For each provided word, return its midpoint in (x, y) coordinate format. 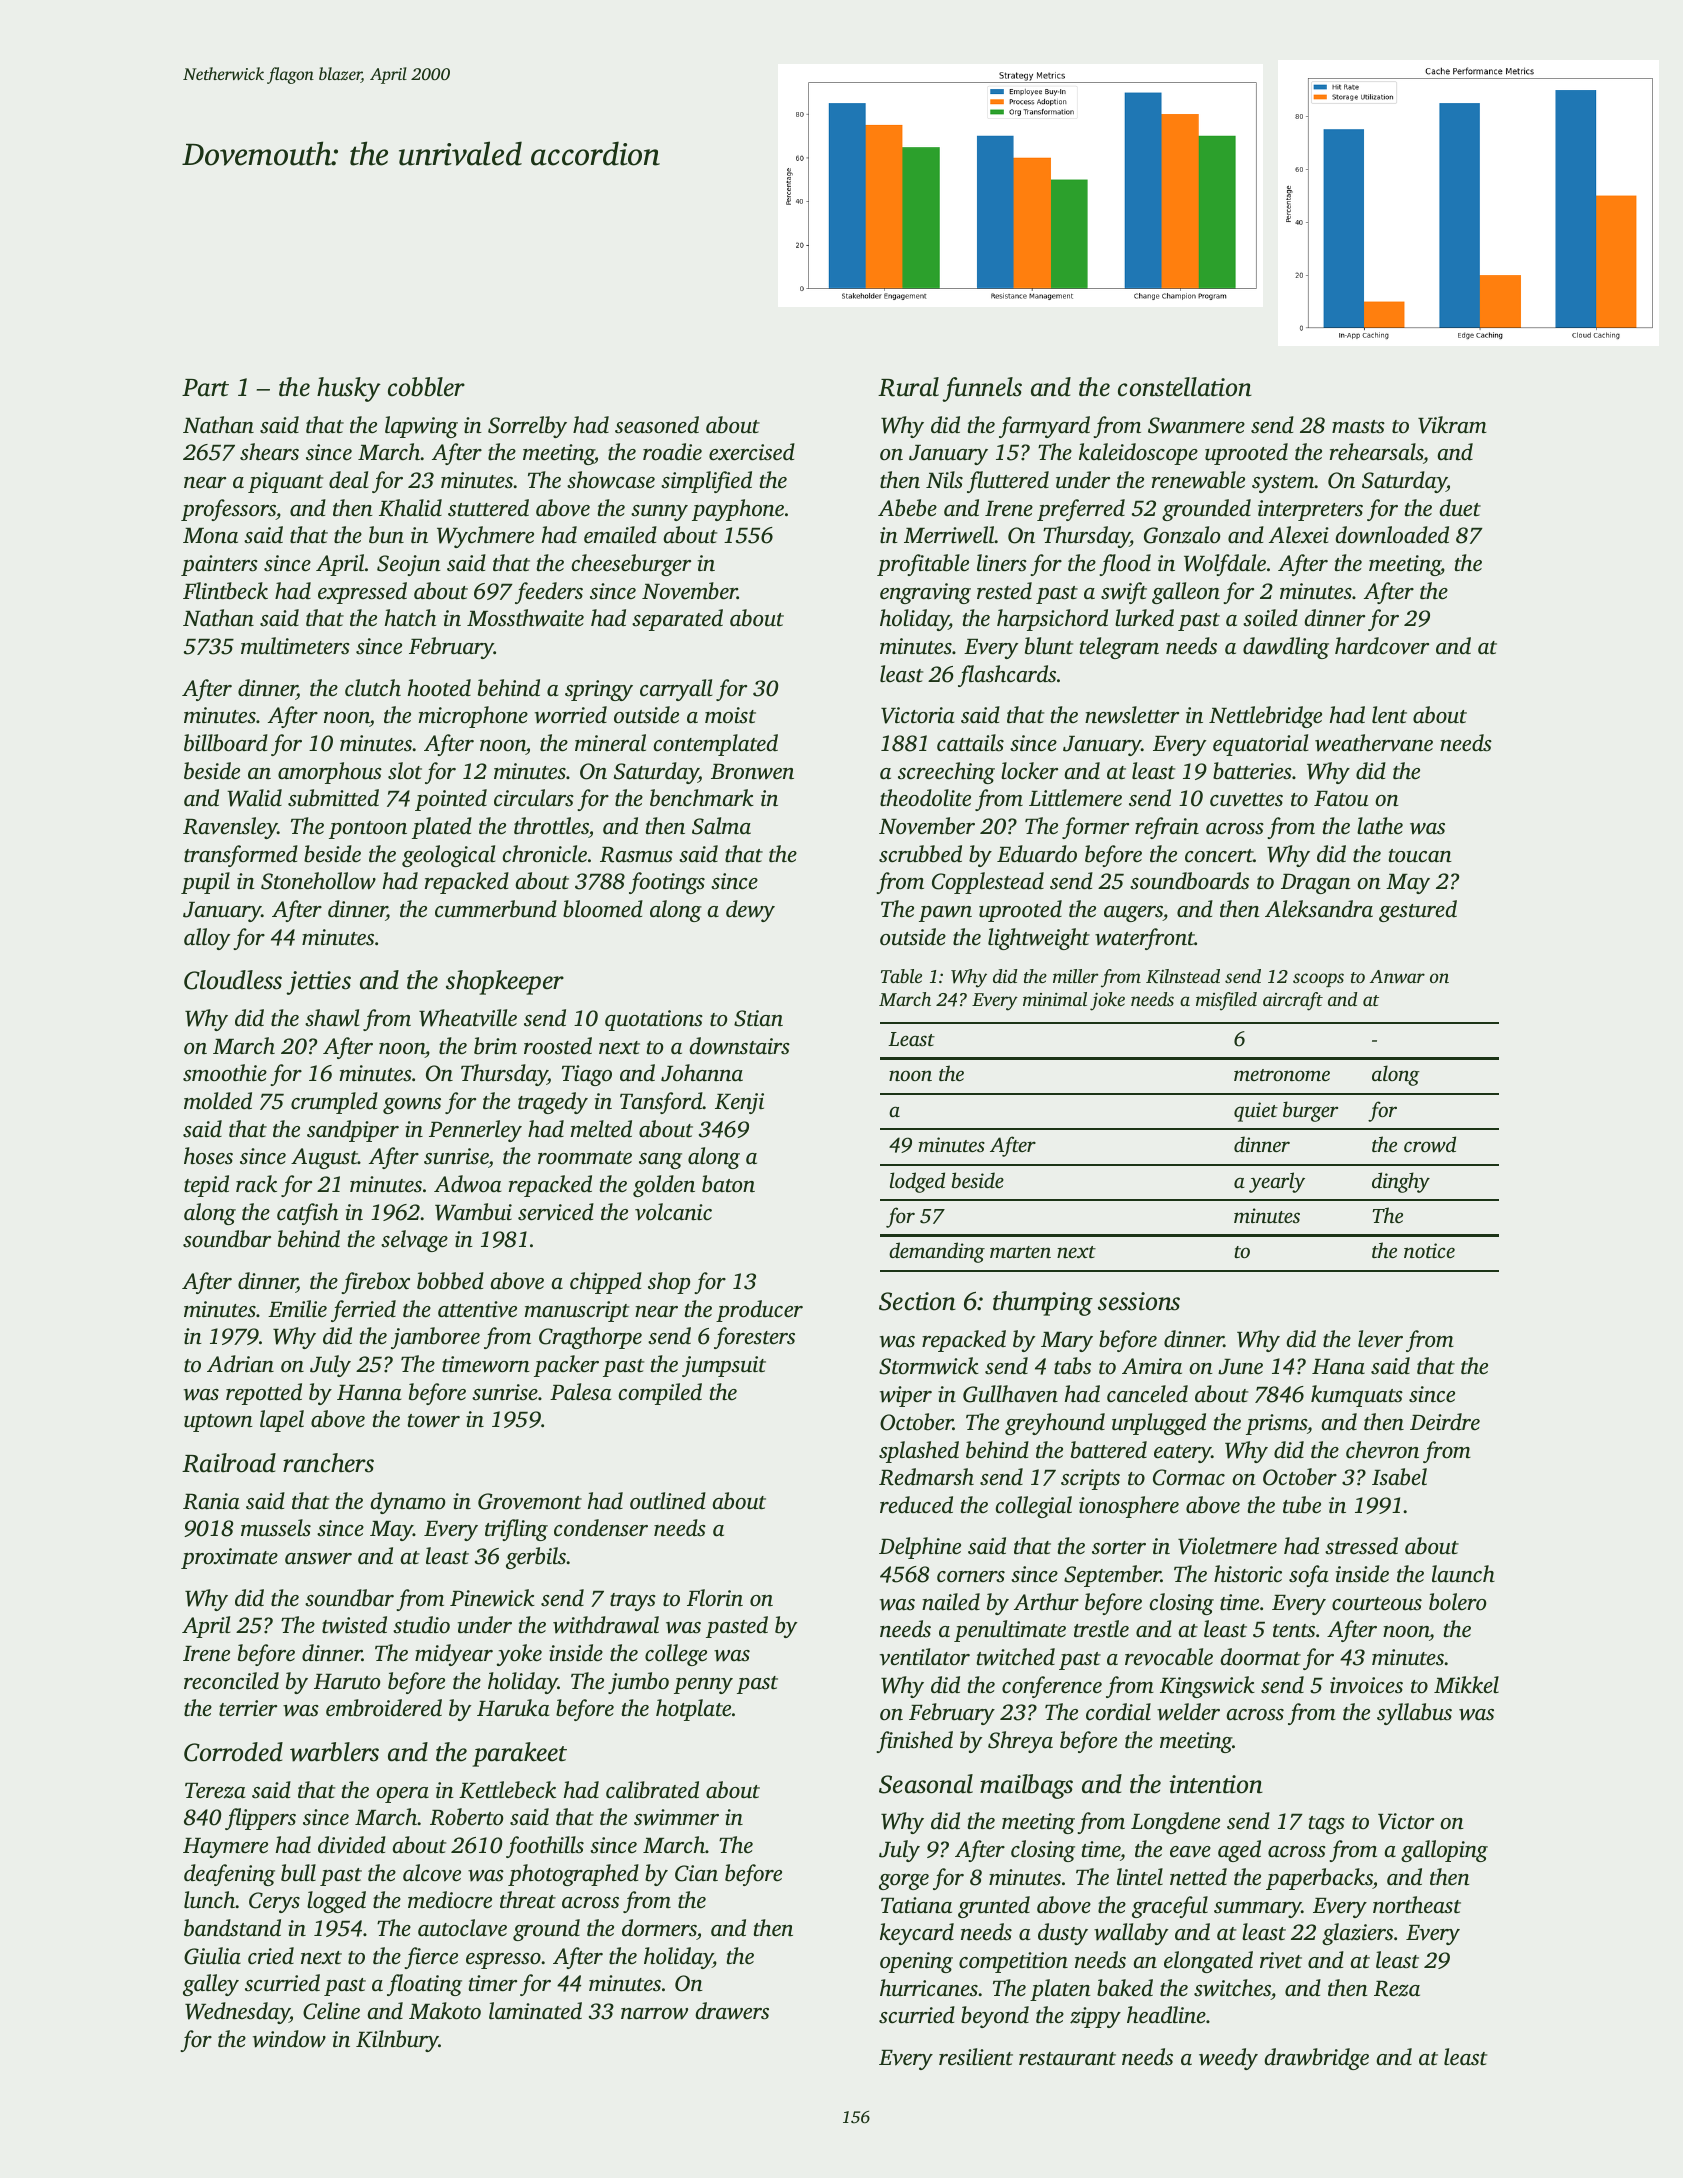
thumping (1043, 1303)
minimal (1055, 999)
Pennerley (475, 1131)
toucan (1420, 856)
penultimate (1010, 1631)
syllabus (1414, 1714)
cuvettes (1246, 800)
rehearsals (1376, 452)
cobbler (426, 387)
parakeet (519, 1754)
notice (1429, 1250)
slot (405, 771)
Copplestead (988, 883)
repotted (264, 1394)
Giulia (212, 1956)
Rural (908, 387)
